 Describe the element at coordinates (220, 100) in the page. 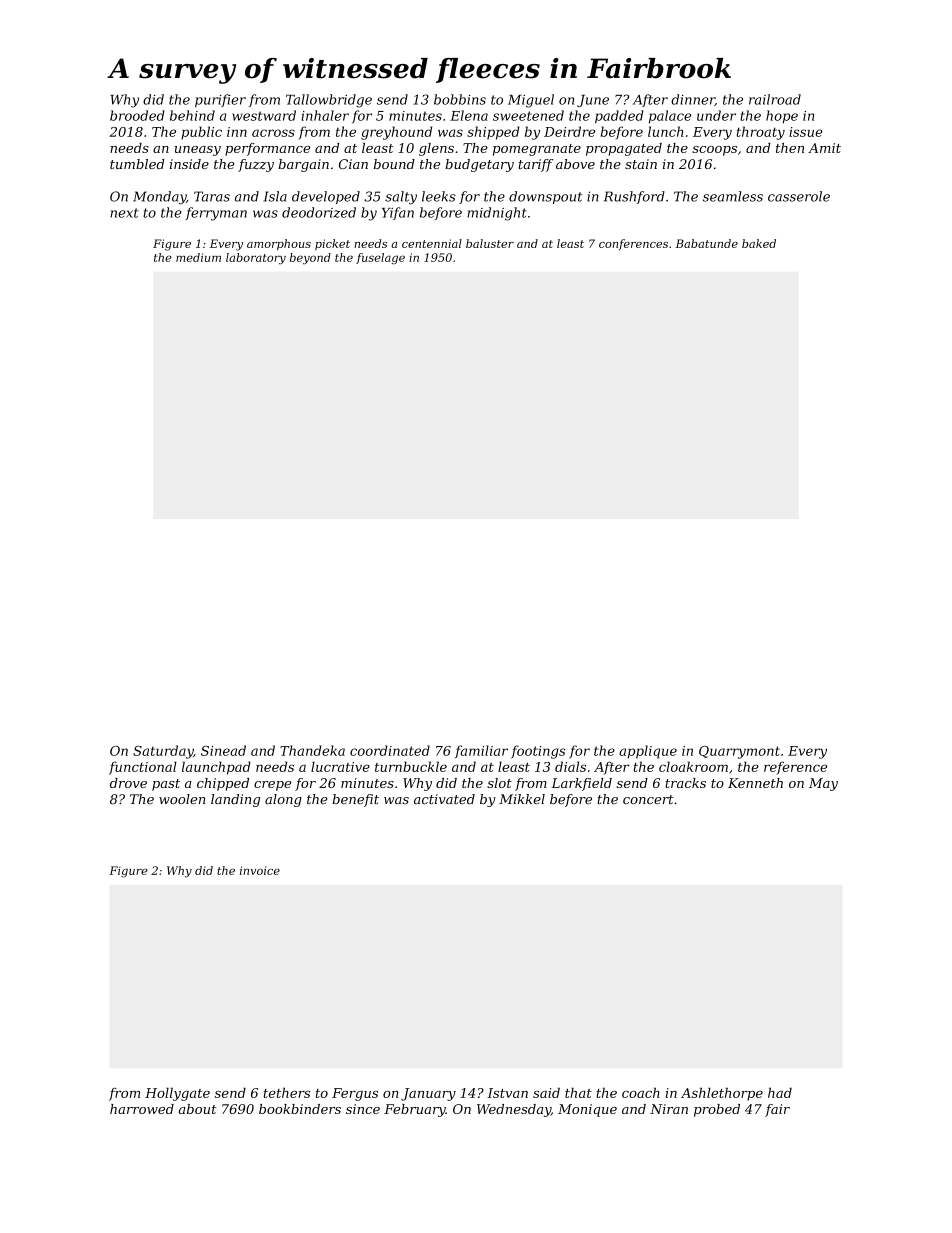

I see `purifier` at that location.
